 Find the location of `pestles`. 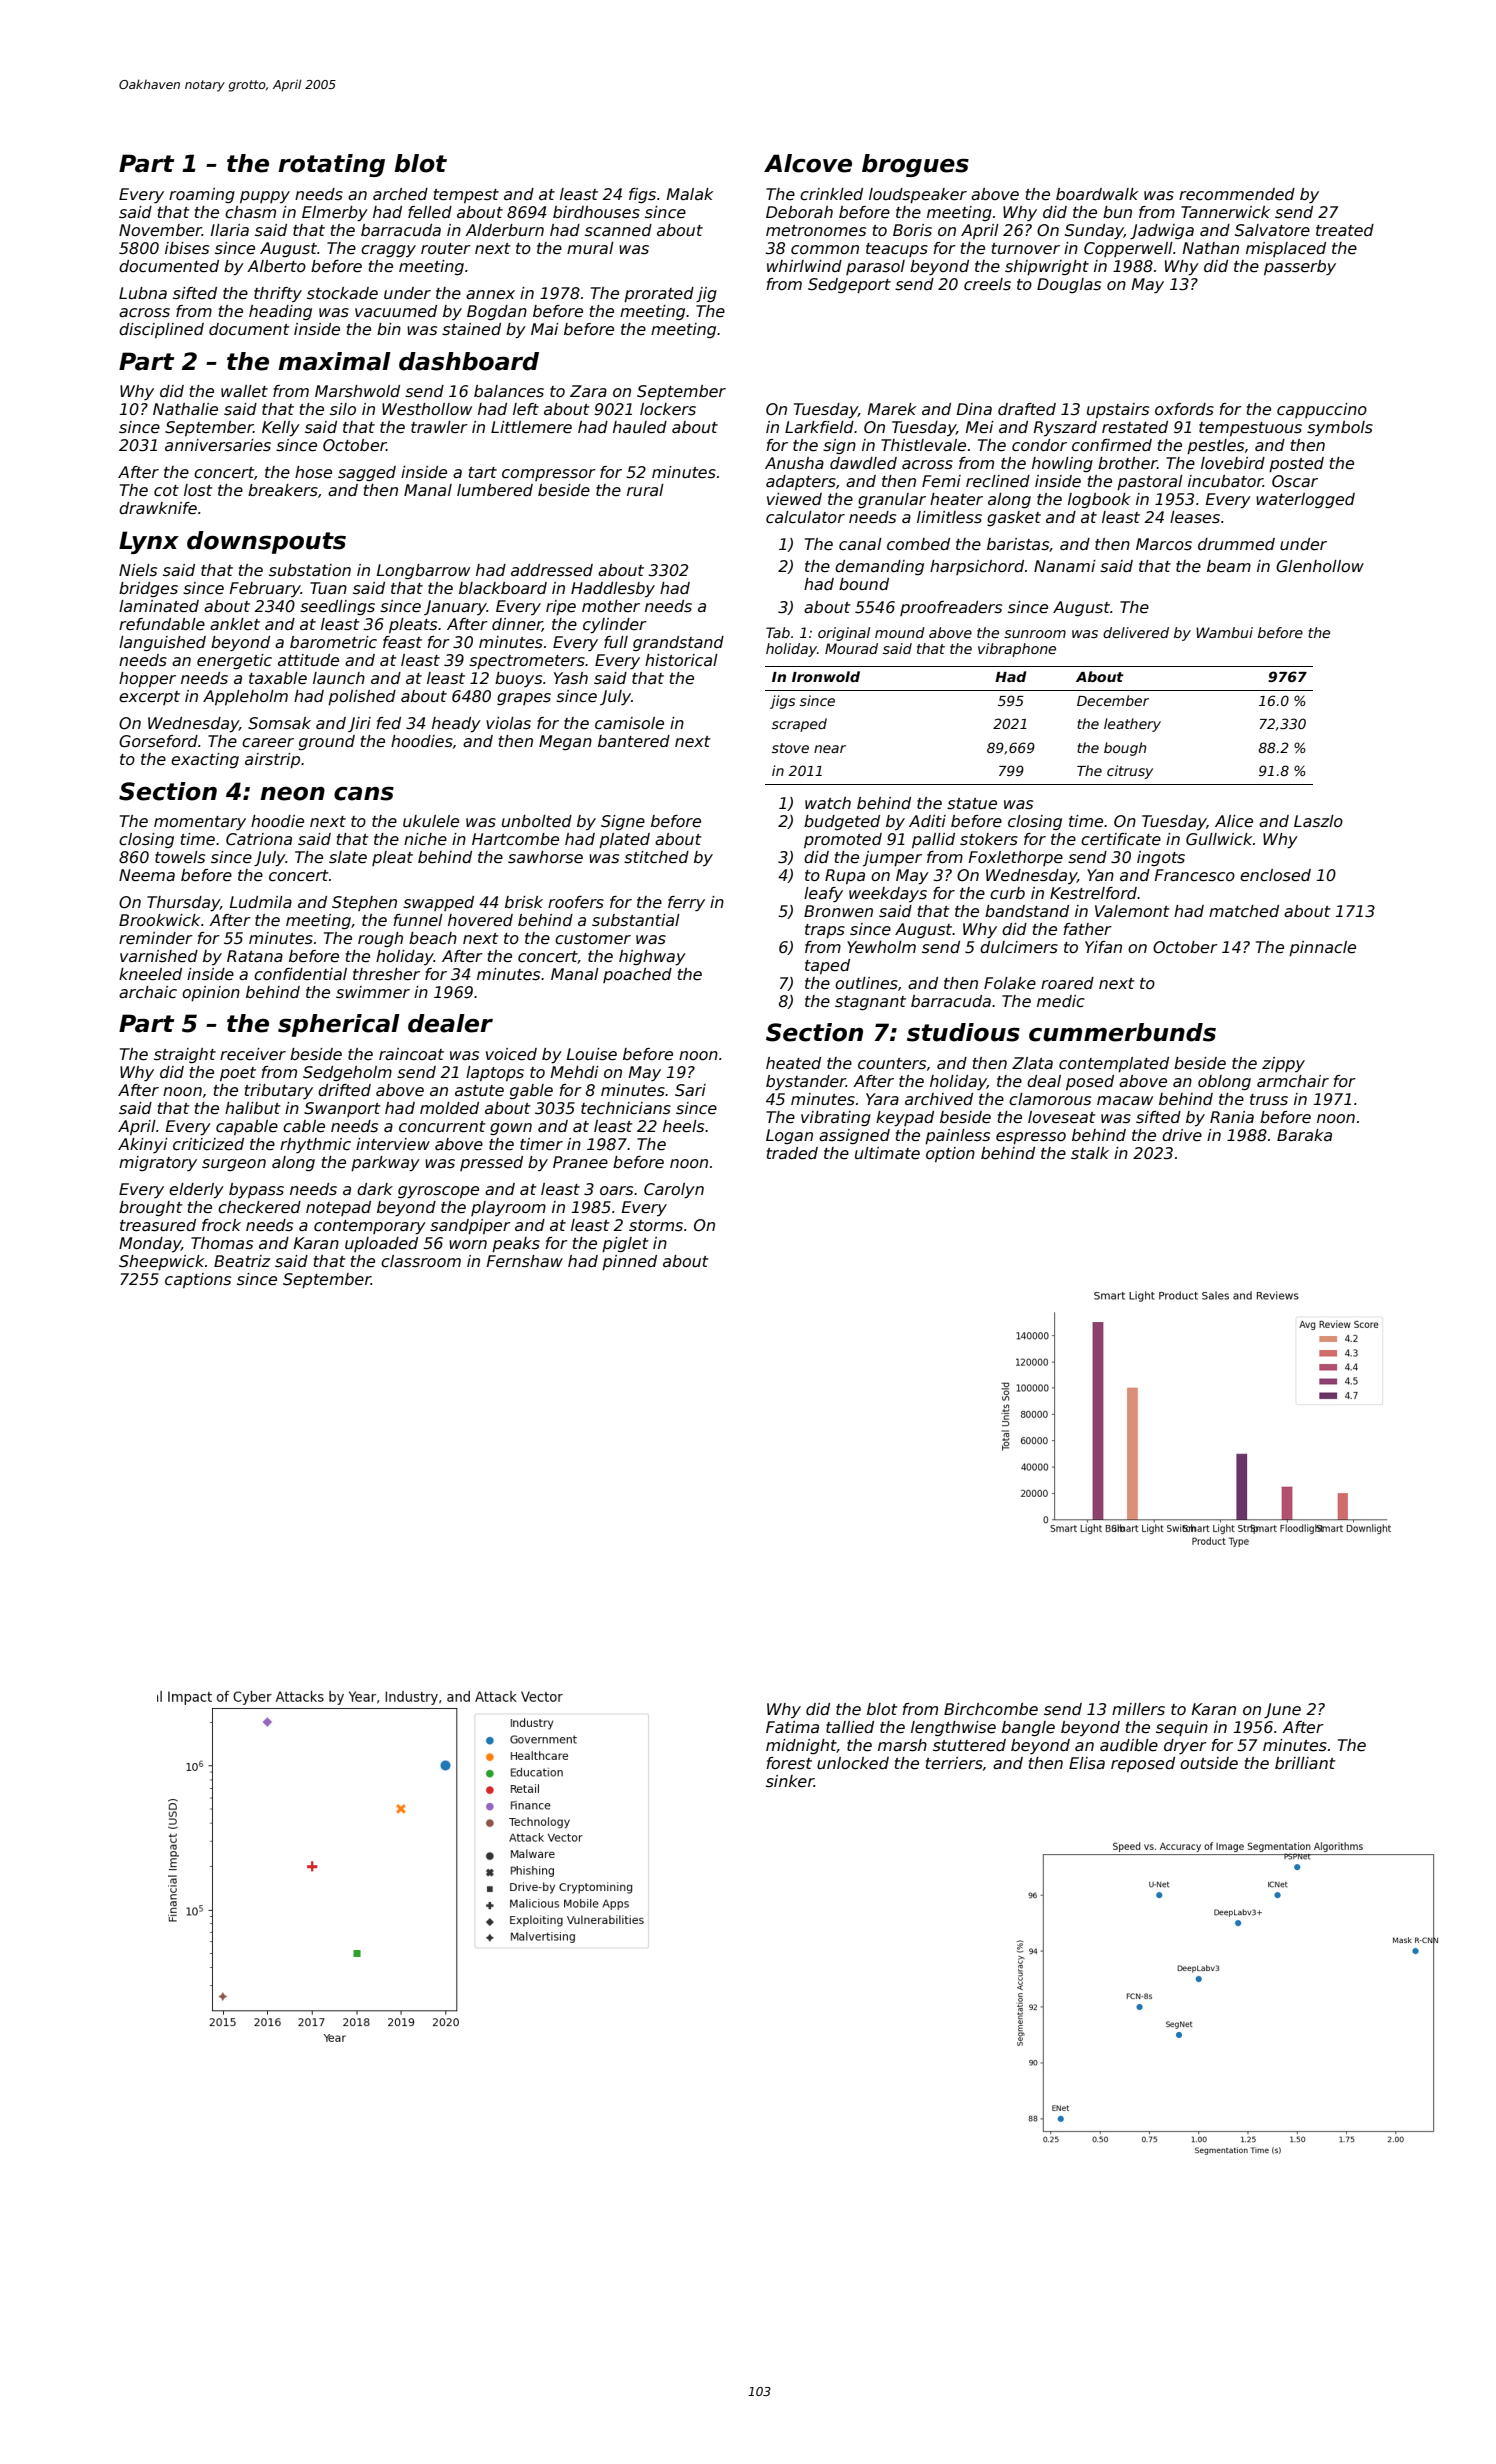

pestles is located at coordinates (1215, 446).
